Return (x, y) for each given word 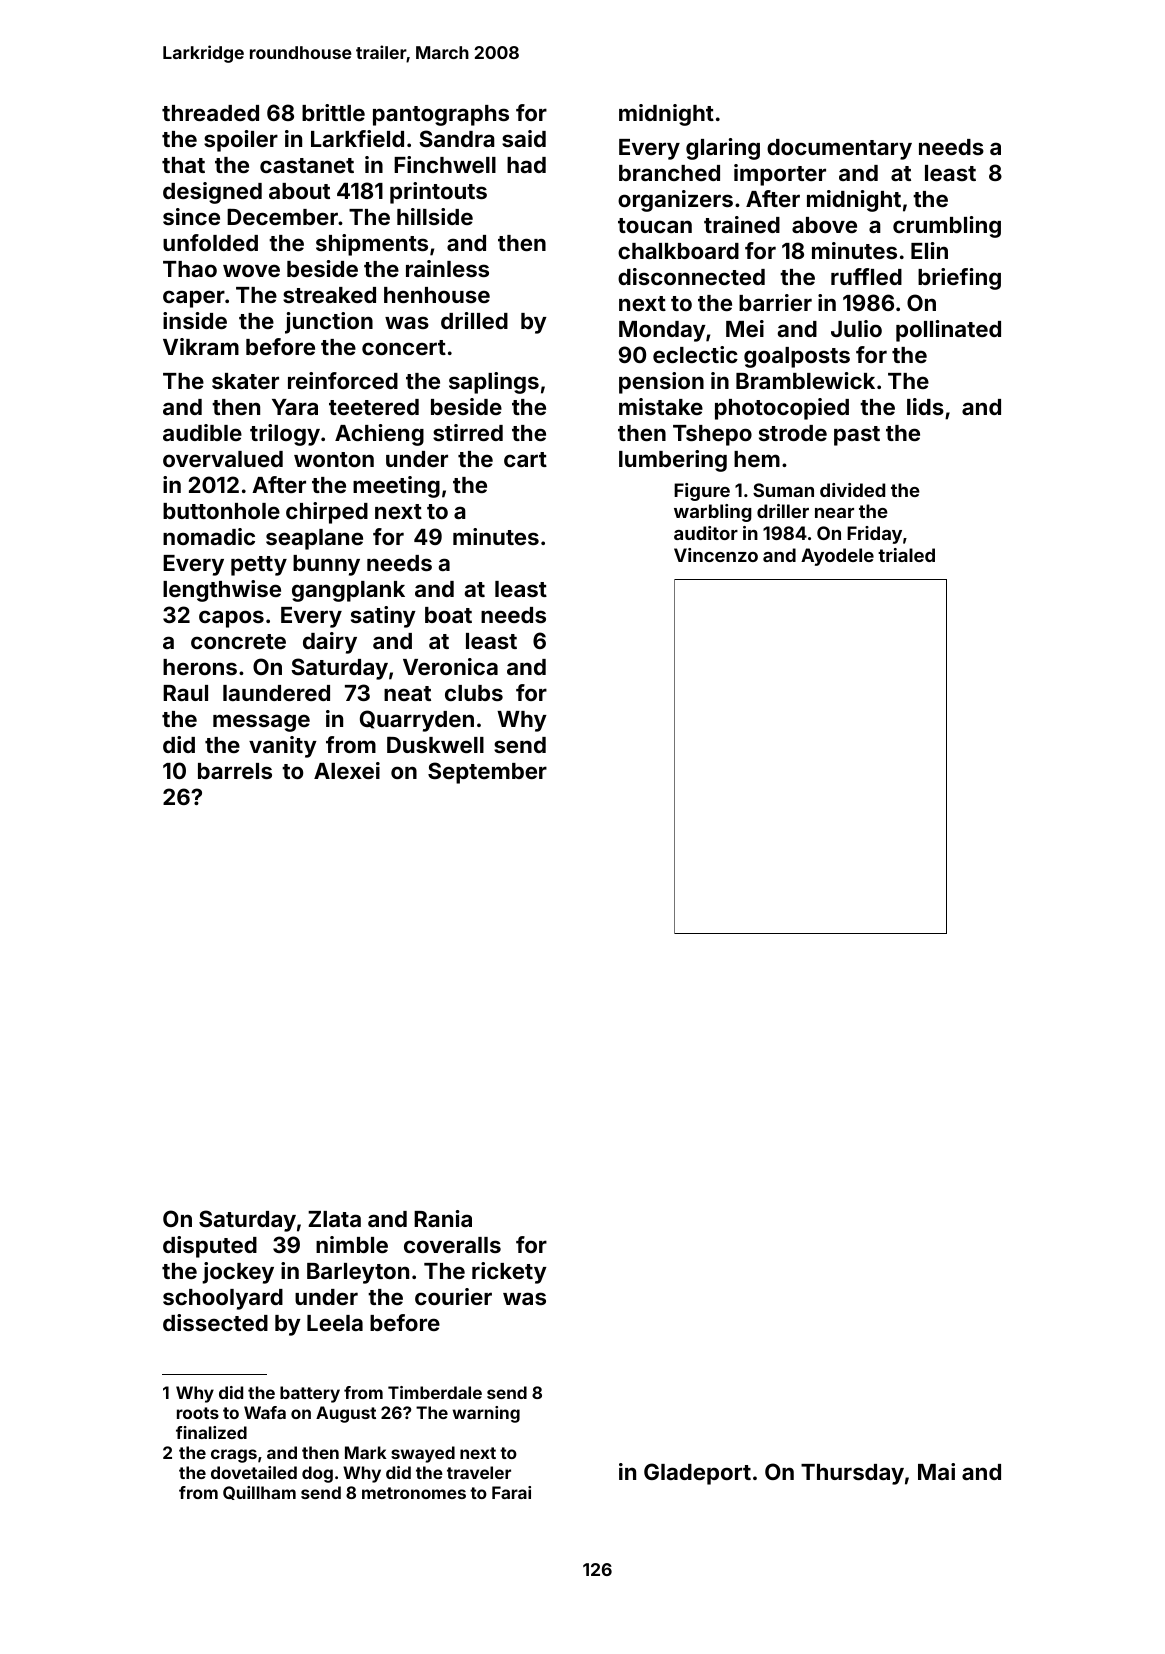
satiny (383, 617)
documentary (839, 149)
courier (453, 1296)
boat (448, 615)
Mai (936, 1471)
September (487, 773)
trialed (906, 555)
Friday (874, 535)
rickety (509, 1273)
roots (198, 1413)
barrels (235, 771)
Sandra (457, 138)
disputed (210, 1247)
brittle (333, 112)
